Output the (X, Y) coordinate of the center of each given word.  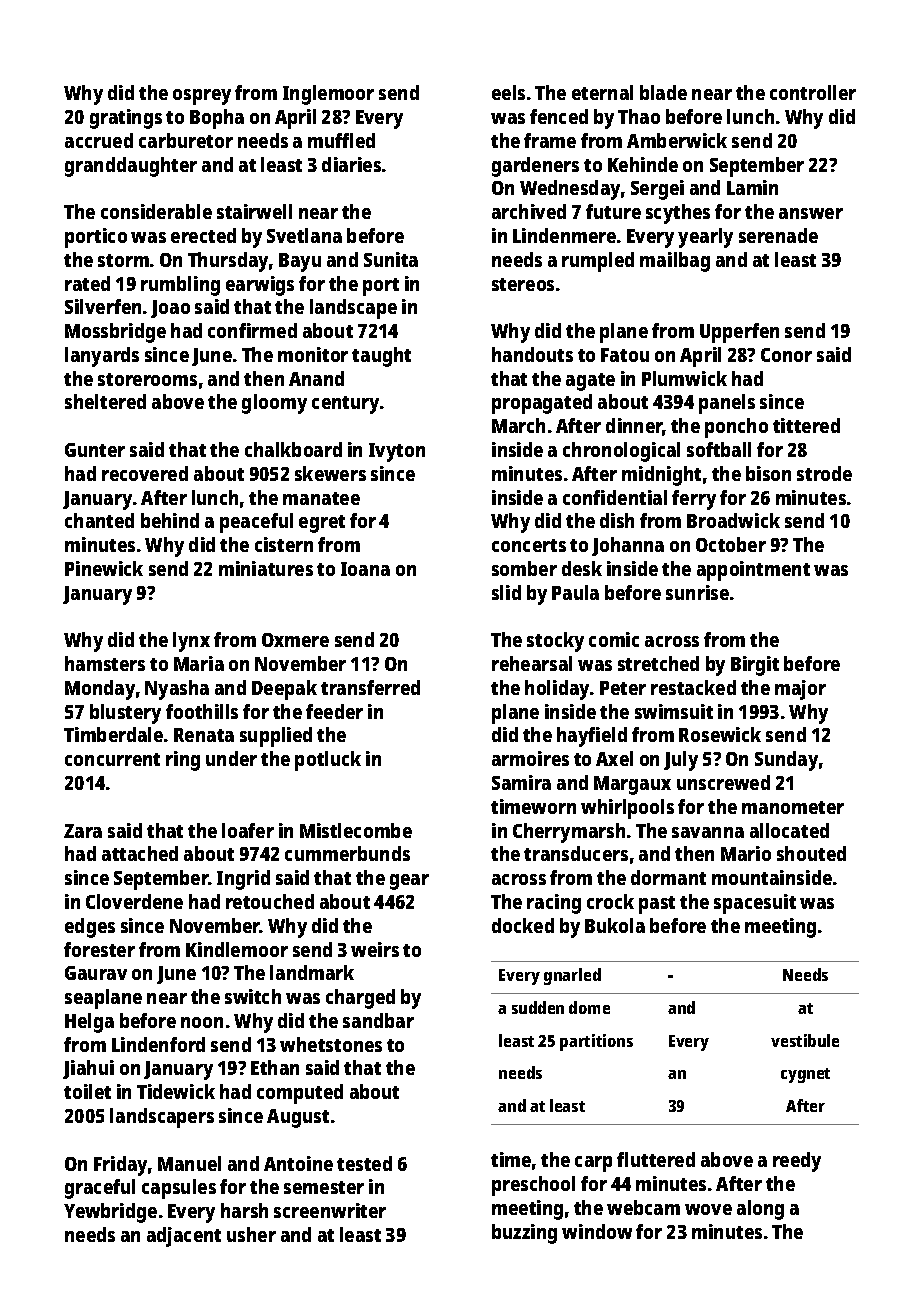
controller (813, 92)
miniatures (266, 568)
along (760, 1210)
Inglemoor (328, 95)
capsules (179, 1189)
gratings (126, 119)
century (345, 405)
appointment (753, 571)
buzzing (524, 1234)
